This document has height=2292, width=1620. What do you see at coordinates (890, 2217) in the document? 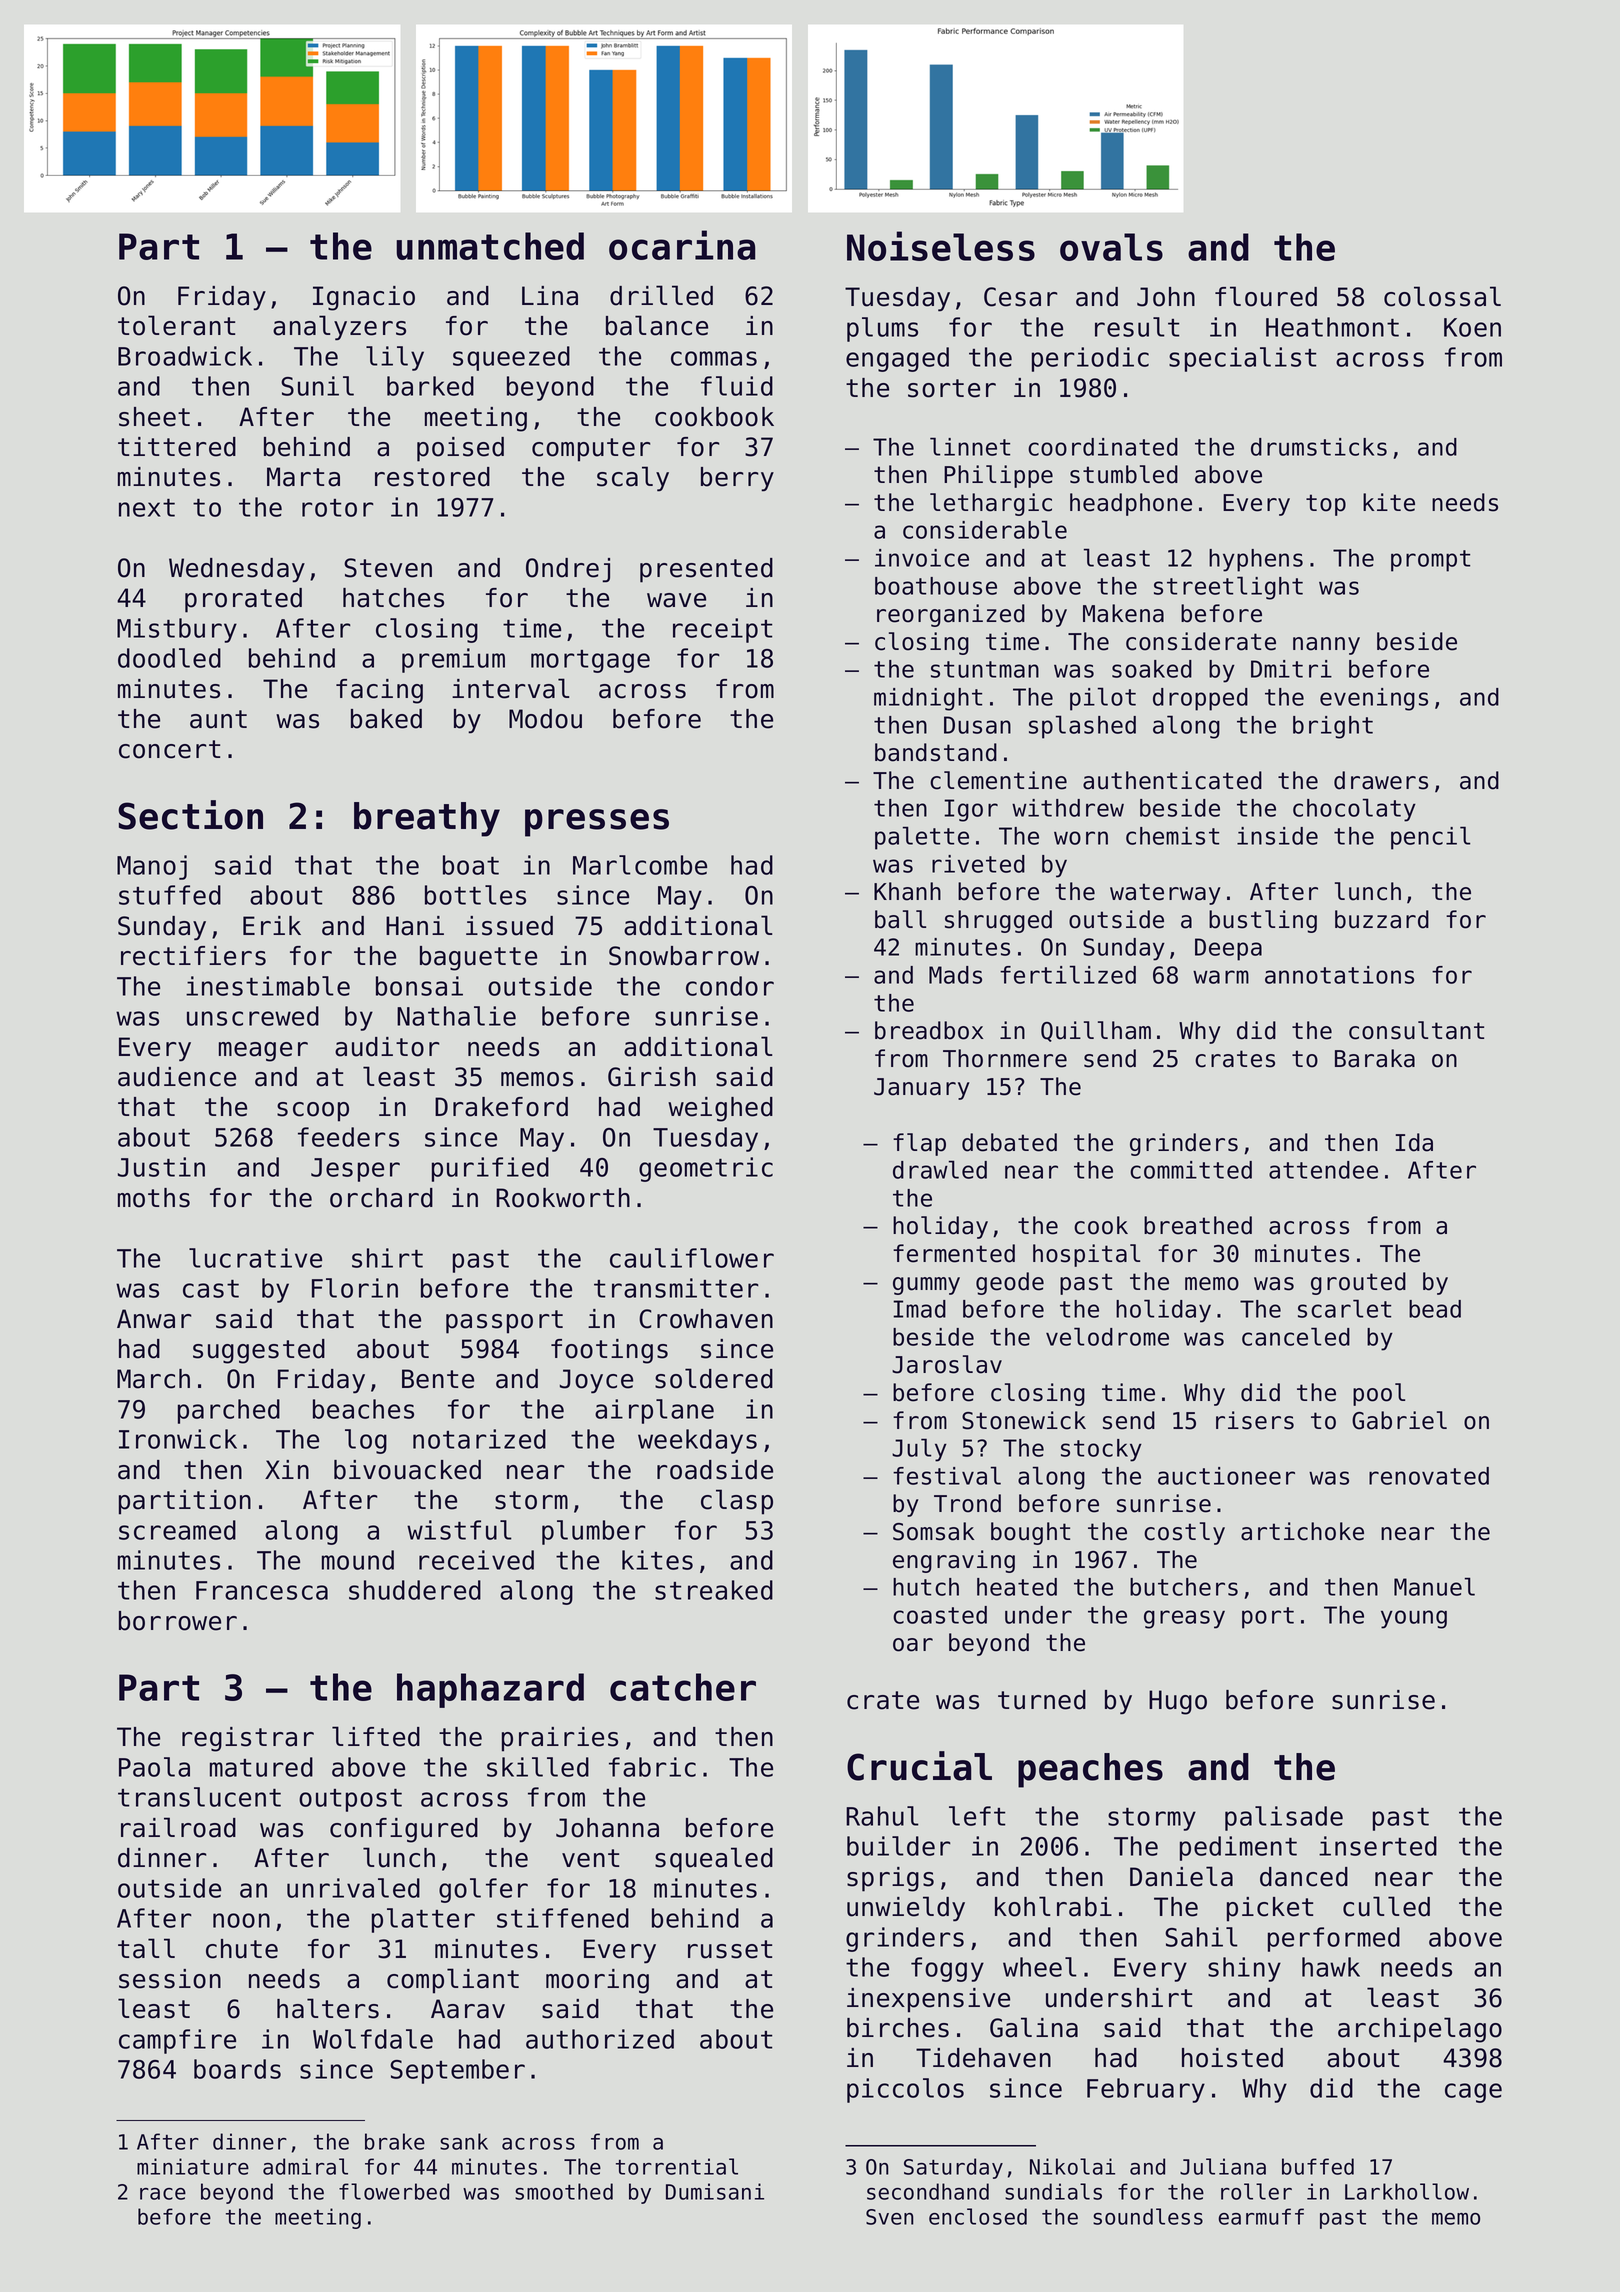
I see `Sven` at bounding box center [890, 2217].
